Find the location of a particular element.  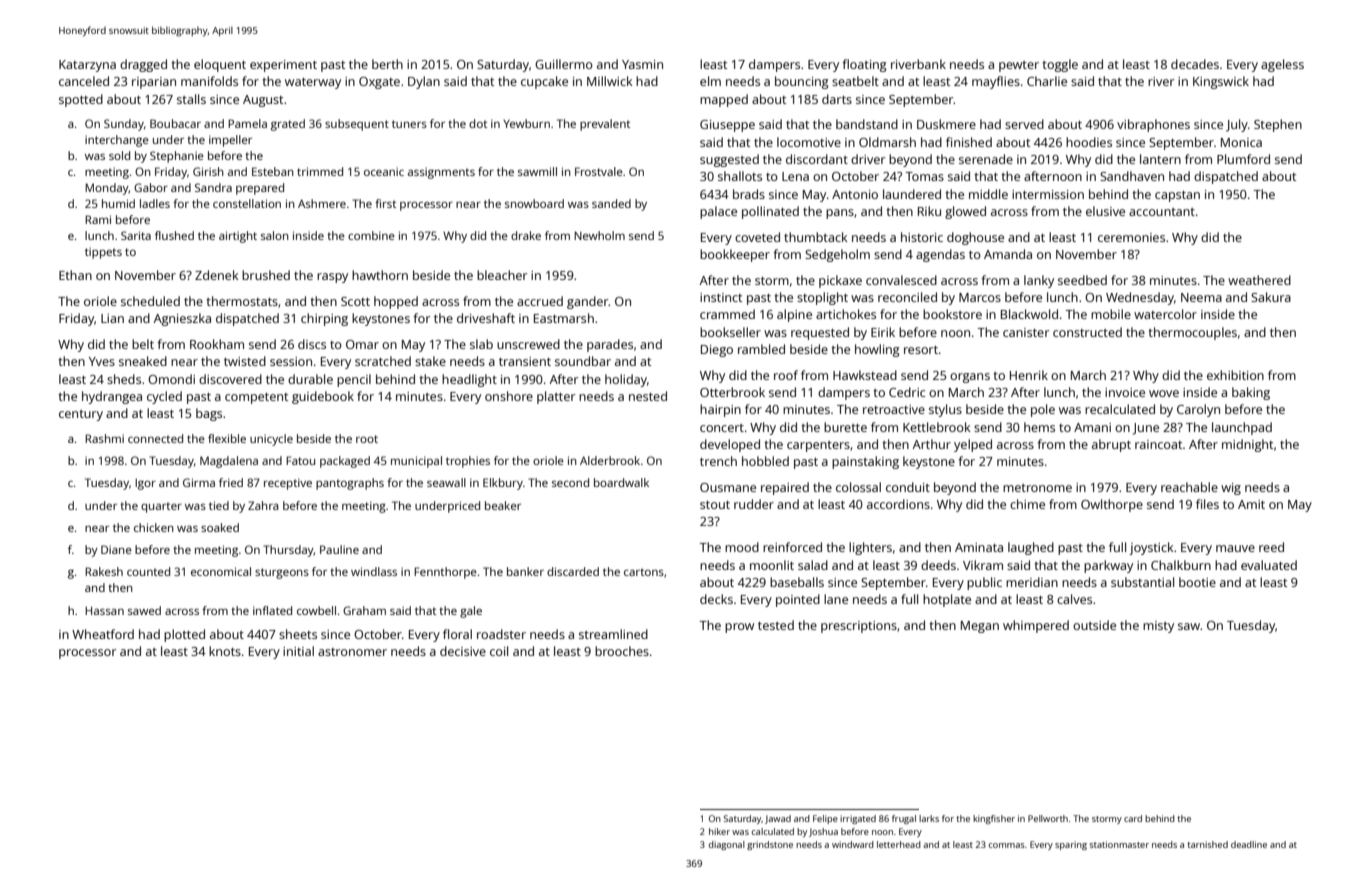

pantographs is located at coordinates (350, 484).
